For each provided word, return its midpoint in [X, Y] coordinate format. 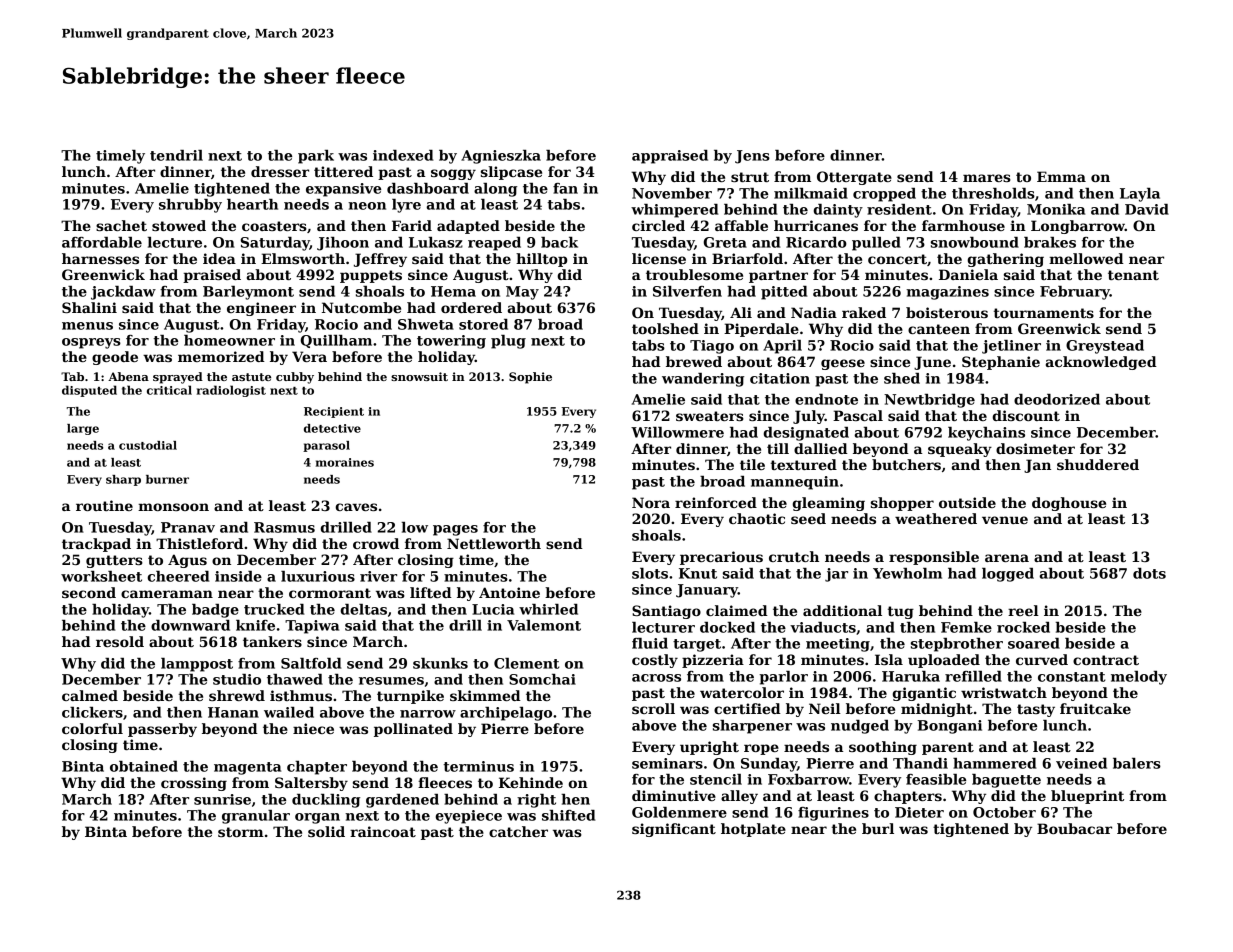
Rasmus [284, 527]
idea [219, 258]
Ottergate [854, 178]
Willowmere [677, 432]
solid [326, 831]
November [672, 193]
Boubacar [1074, 828]
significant [674, 830]
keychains [986, 434]
